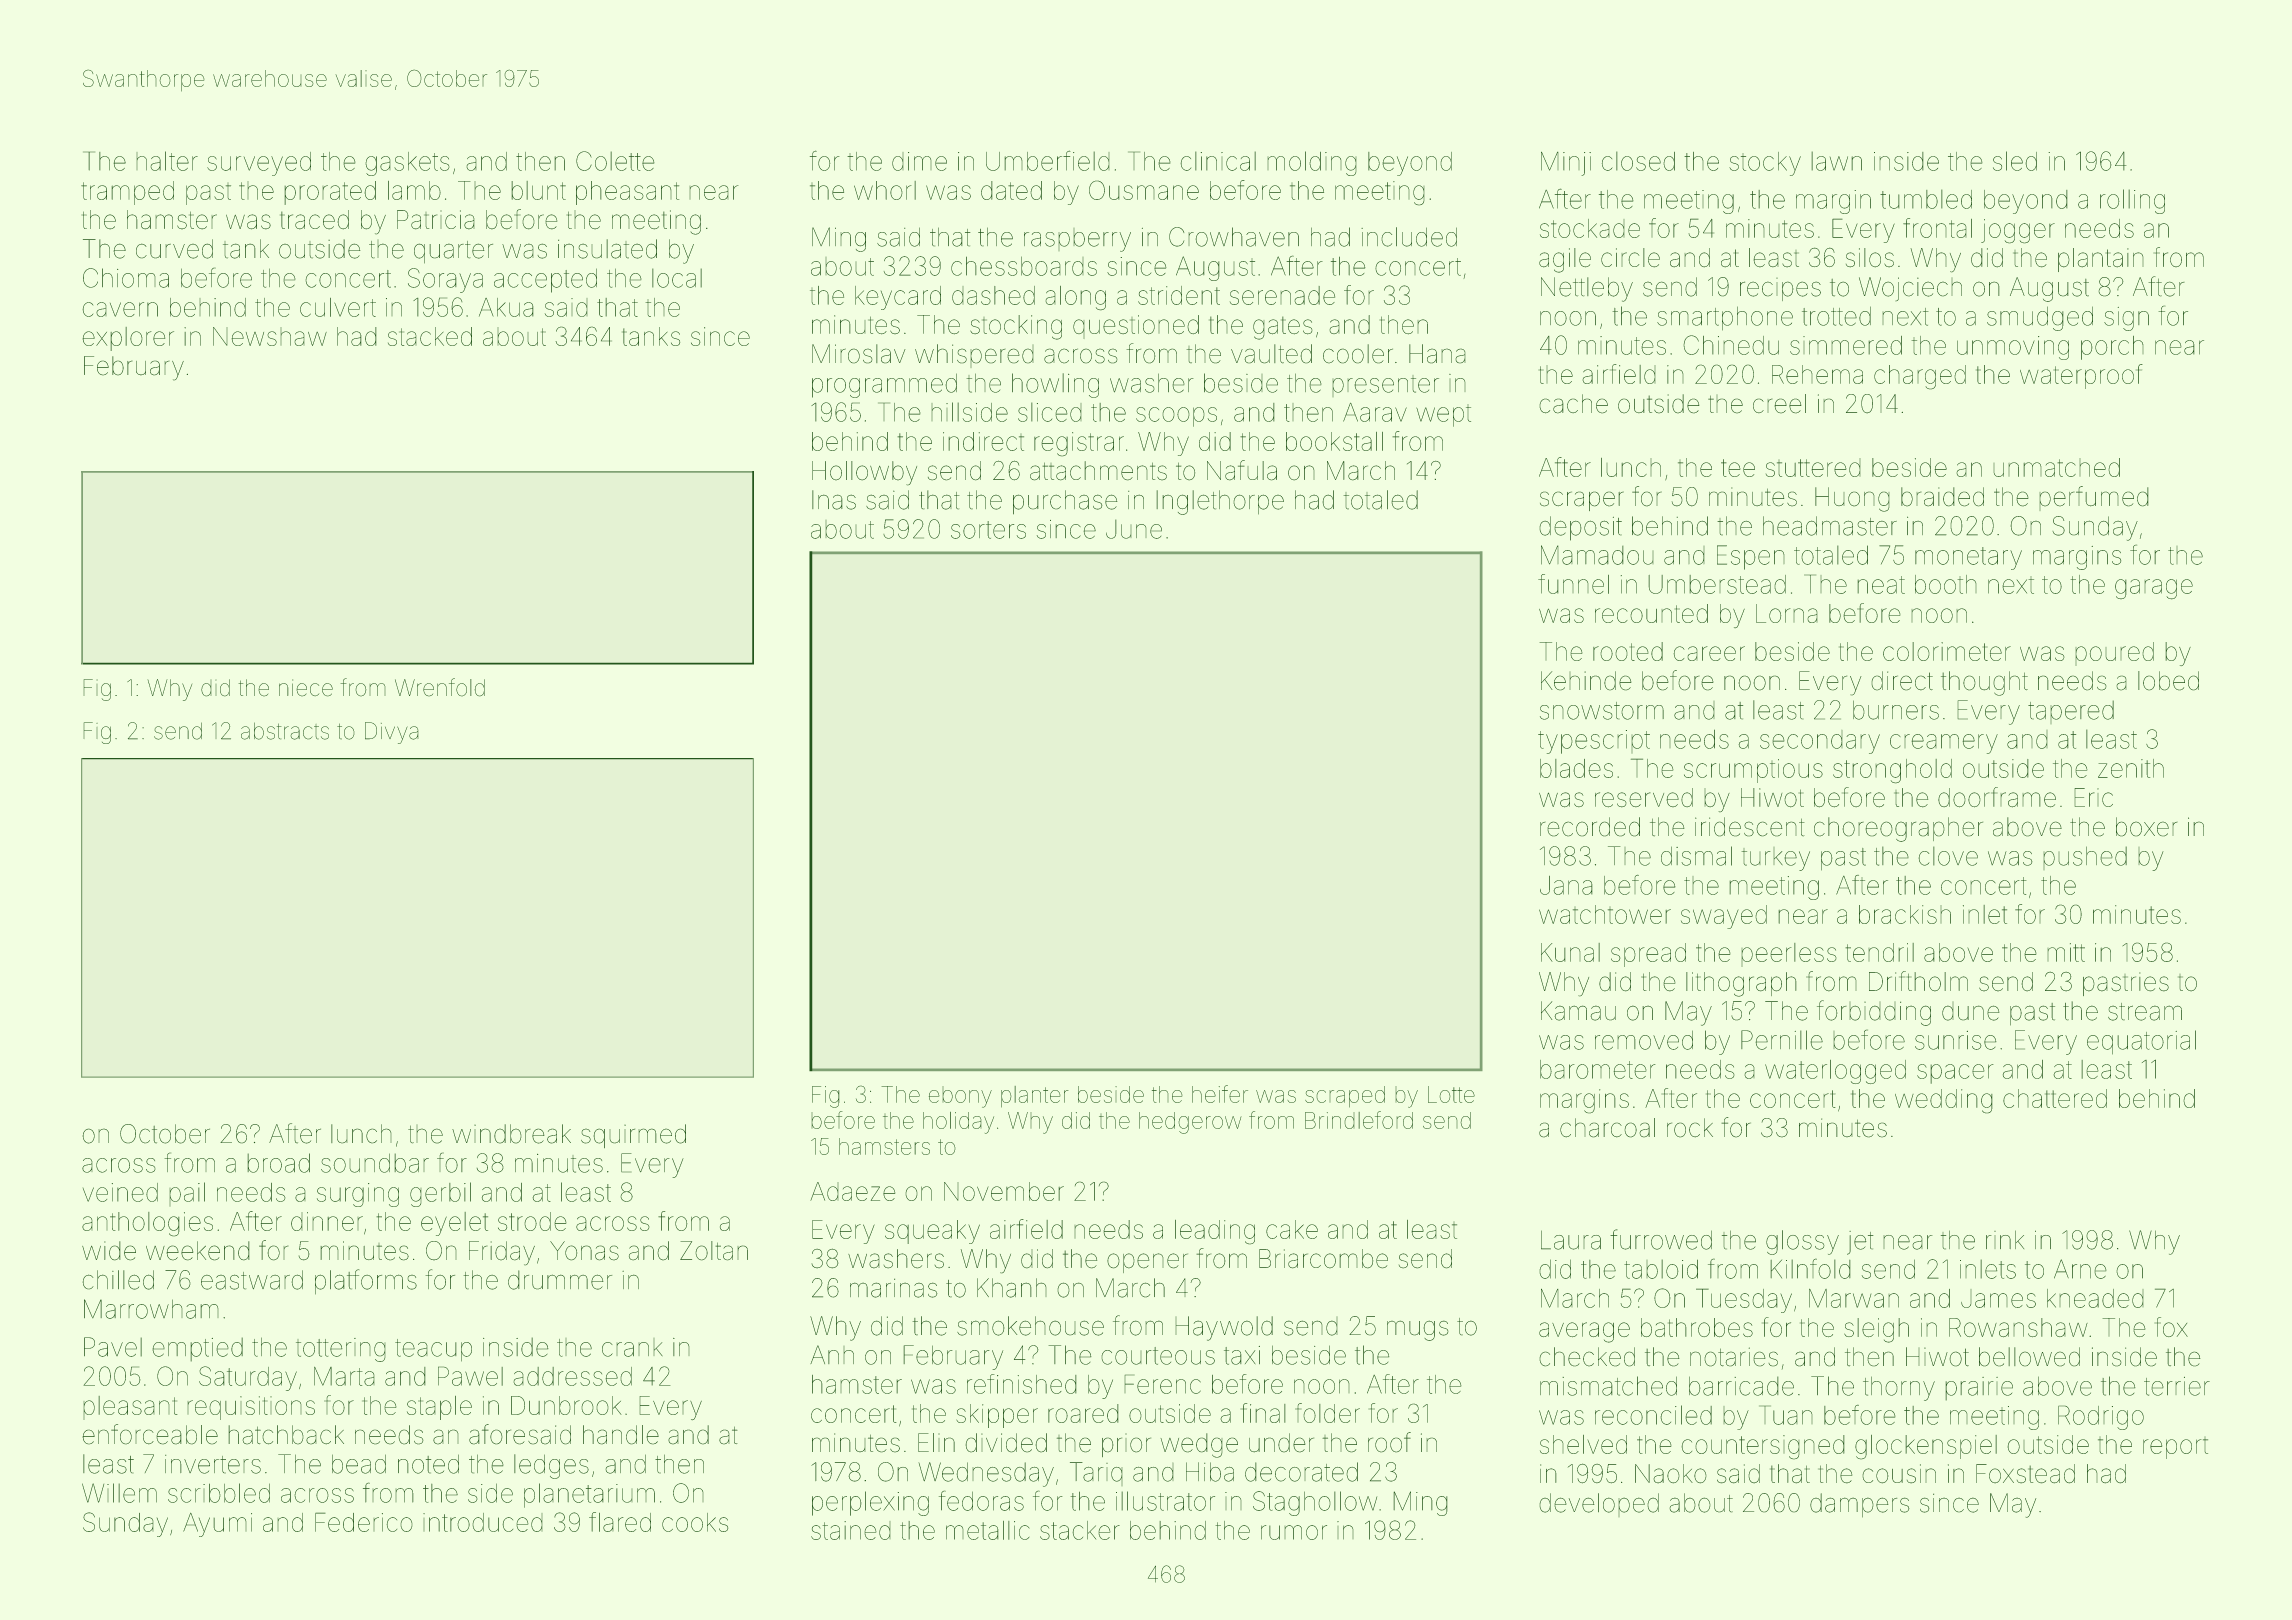 This screenshot has height=1620, width=2292. I want to click on Divya, so click(391, 733).
